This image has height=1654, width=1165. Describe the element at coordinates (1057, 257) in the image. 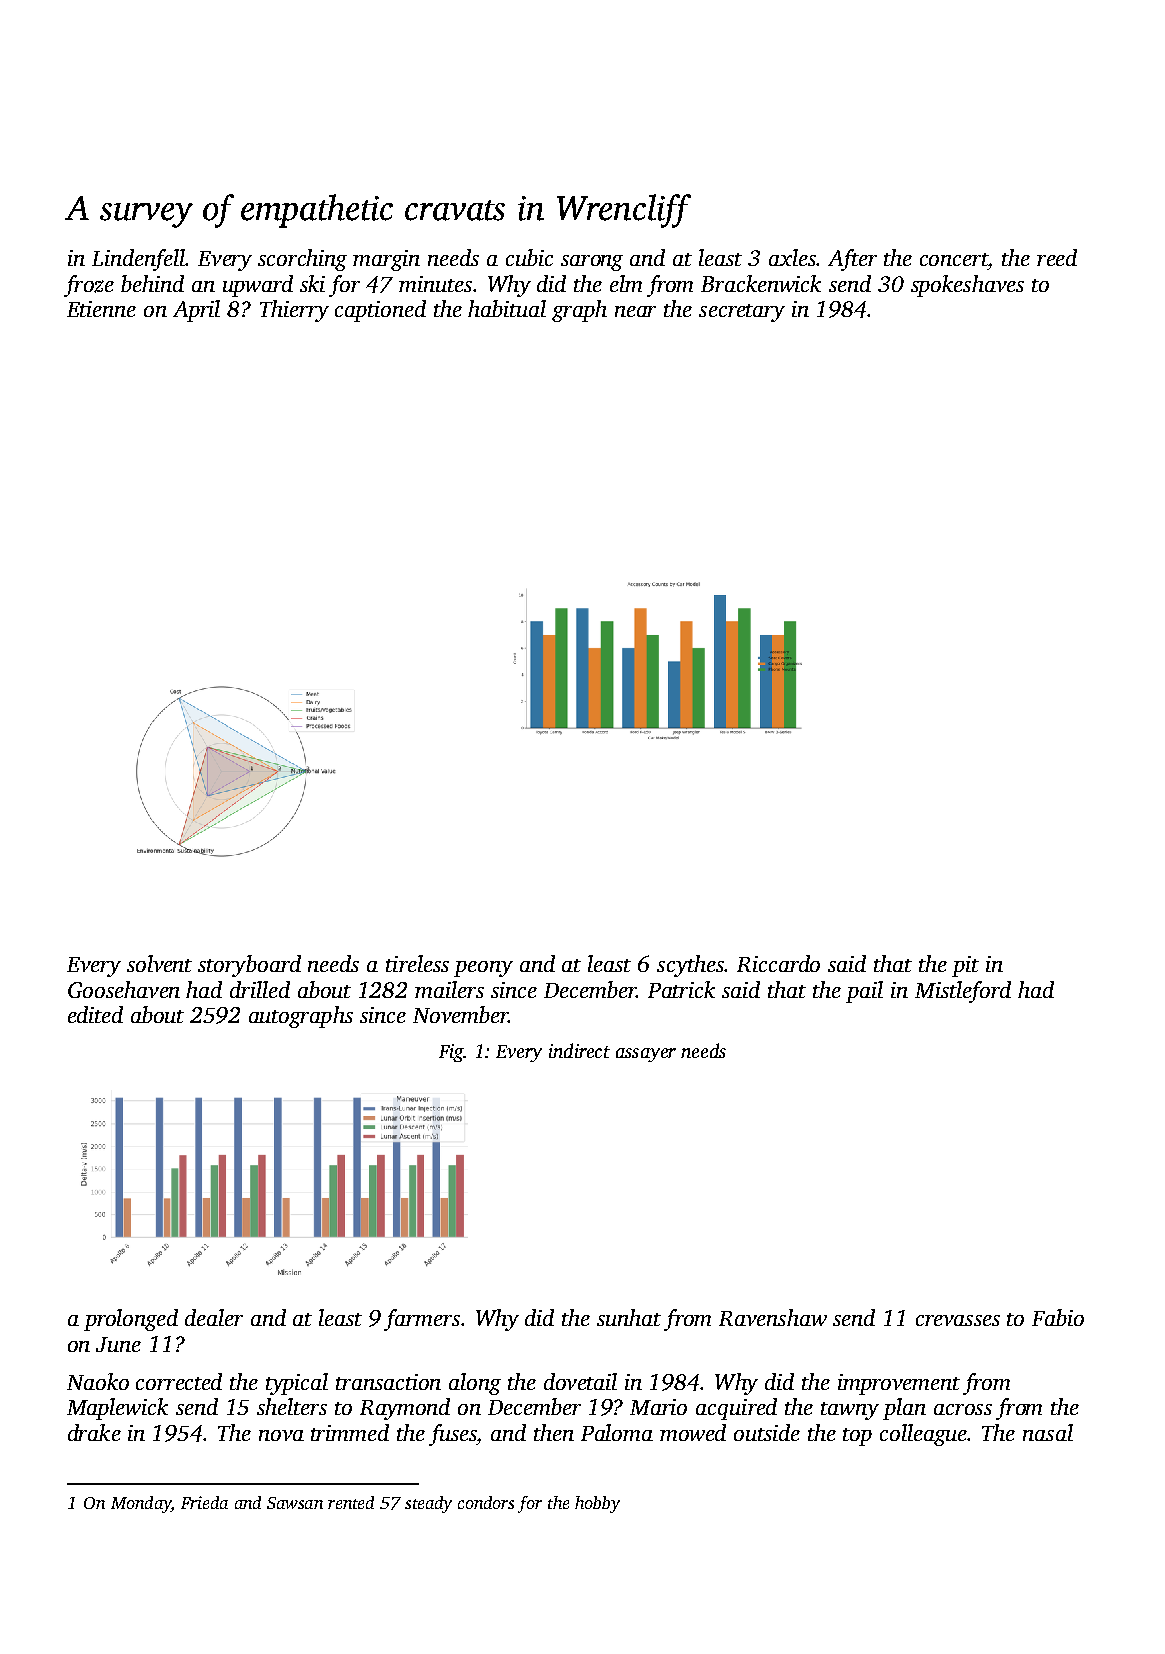

I see `reed` at that location.
